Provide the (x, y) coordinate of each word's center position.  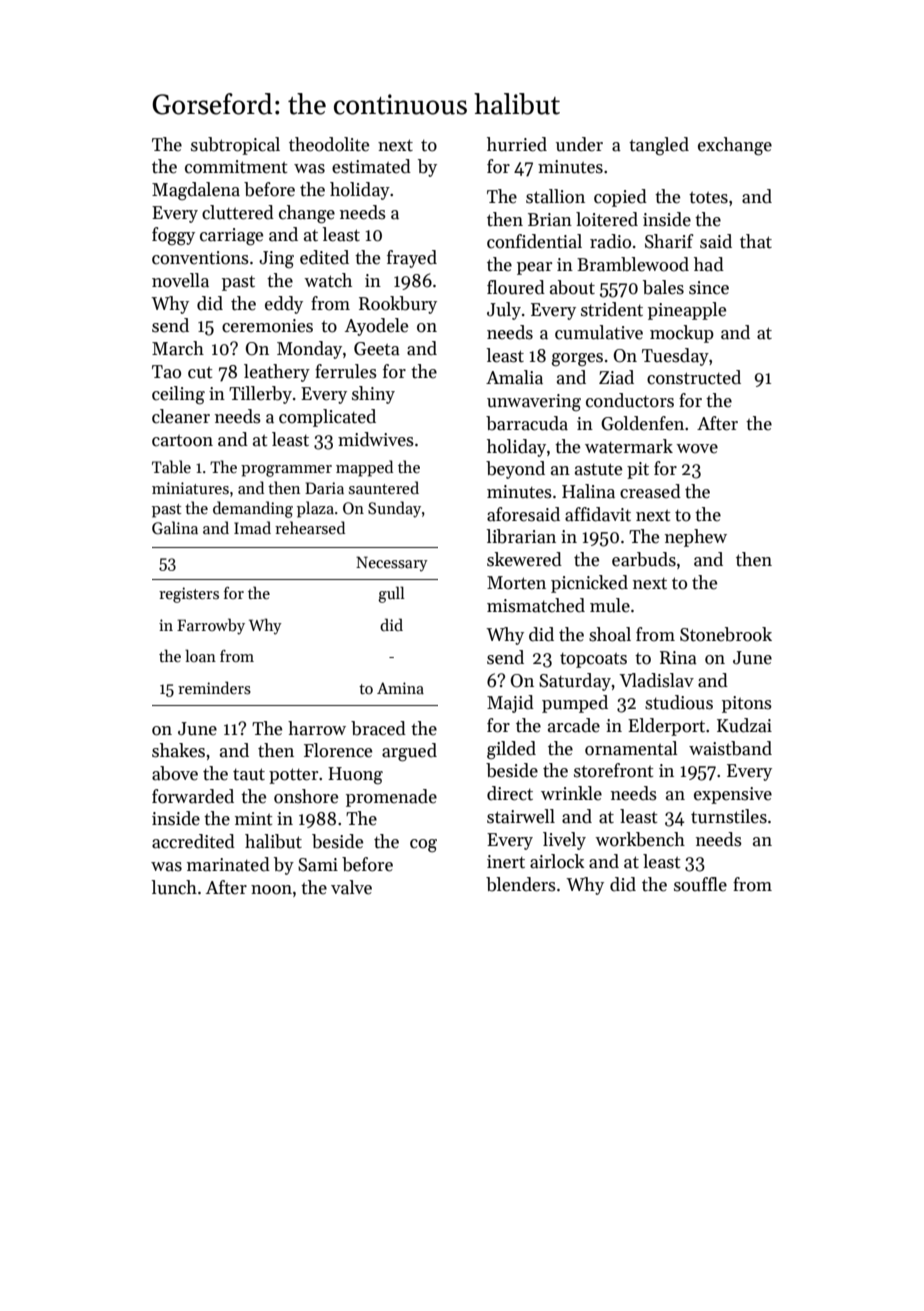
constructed (694, 377)
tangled (659, 146)
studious (679, 702)
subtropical (235, 146)
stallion (555, 196)
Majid (510, 704)
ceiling (178, 395)
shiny (373, 395)
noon (271, 890)
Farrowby (211, 626)
